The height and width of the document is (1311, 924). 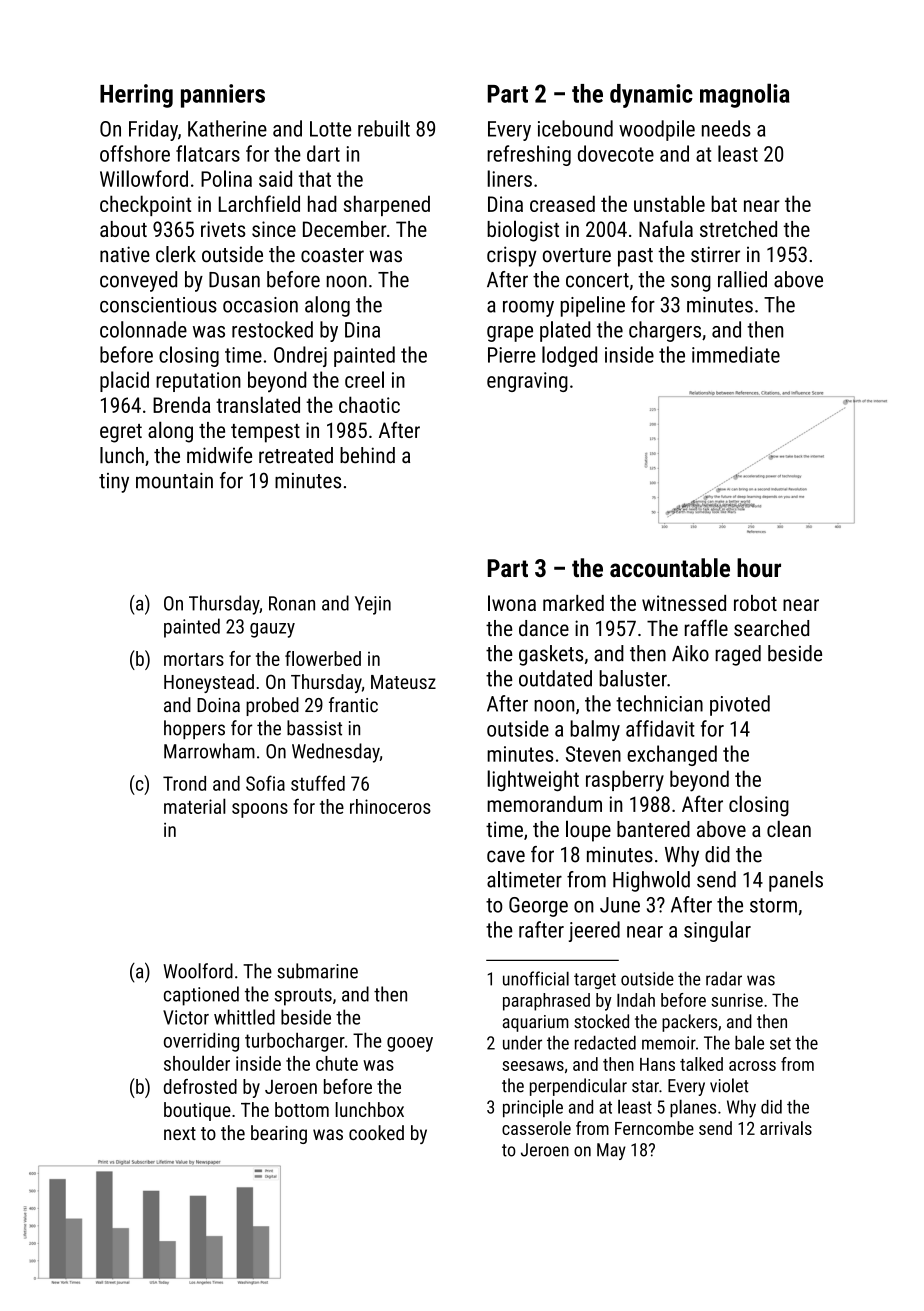 I want to click on unstable, so click(x=669, y=203).
